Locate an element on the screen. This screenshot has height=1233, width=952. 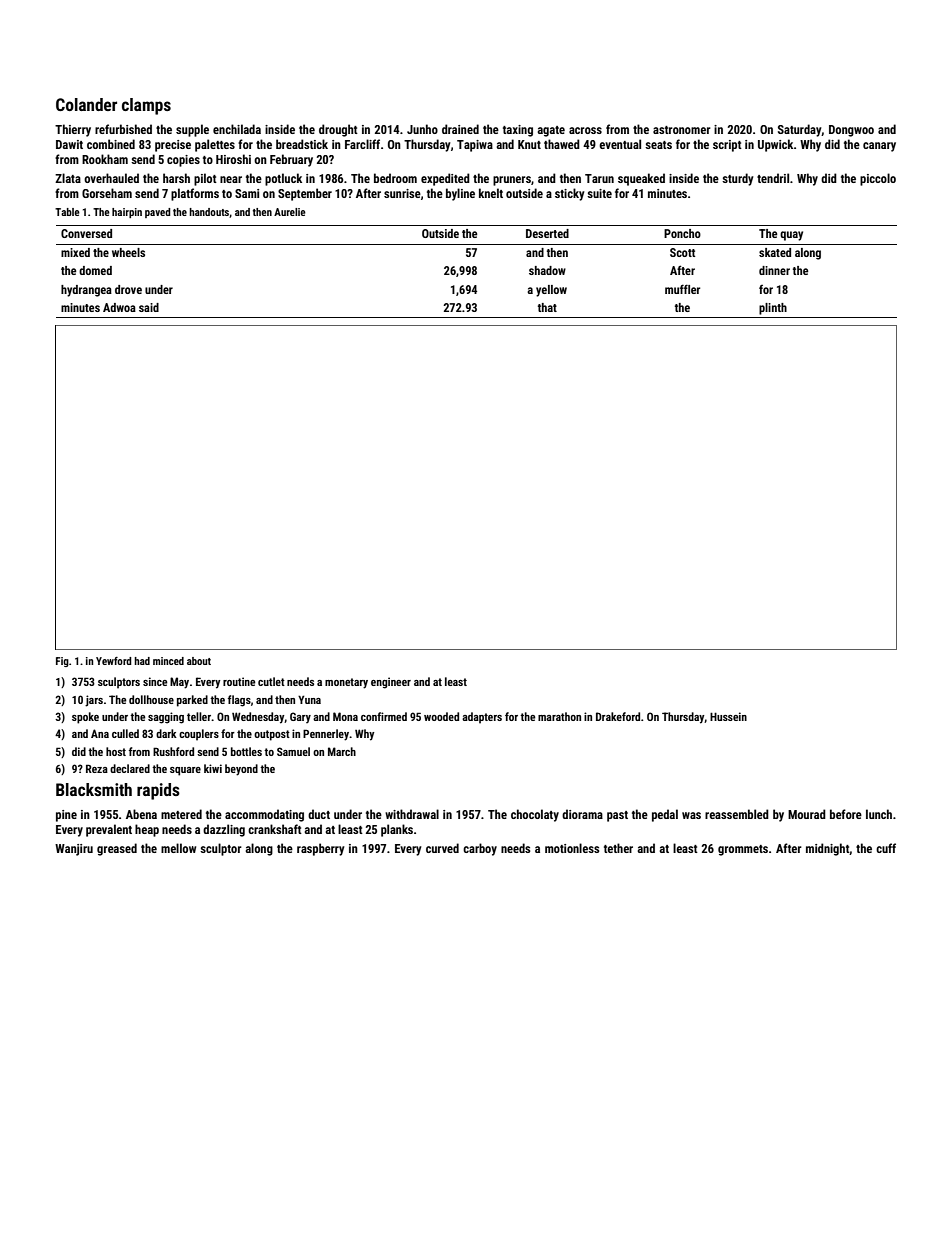
clamps is located at coordinates (146, 106).
